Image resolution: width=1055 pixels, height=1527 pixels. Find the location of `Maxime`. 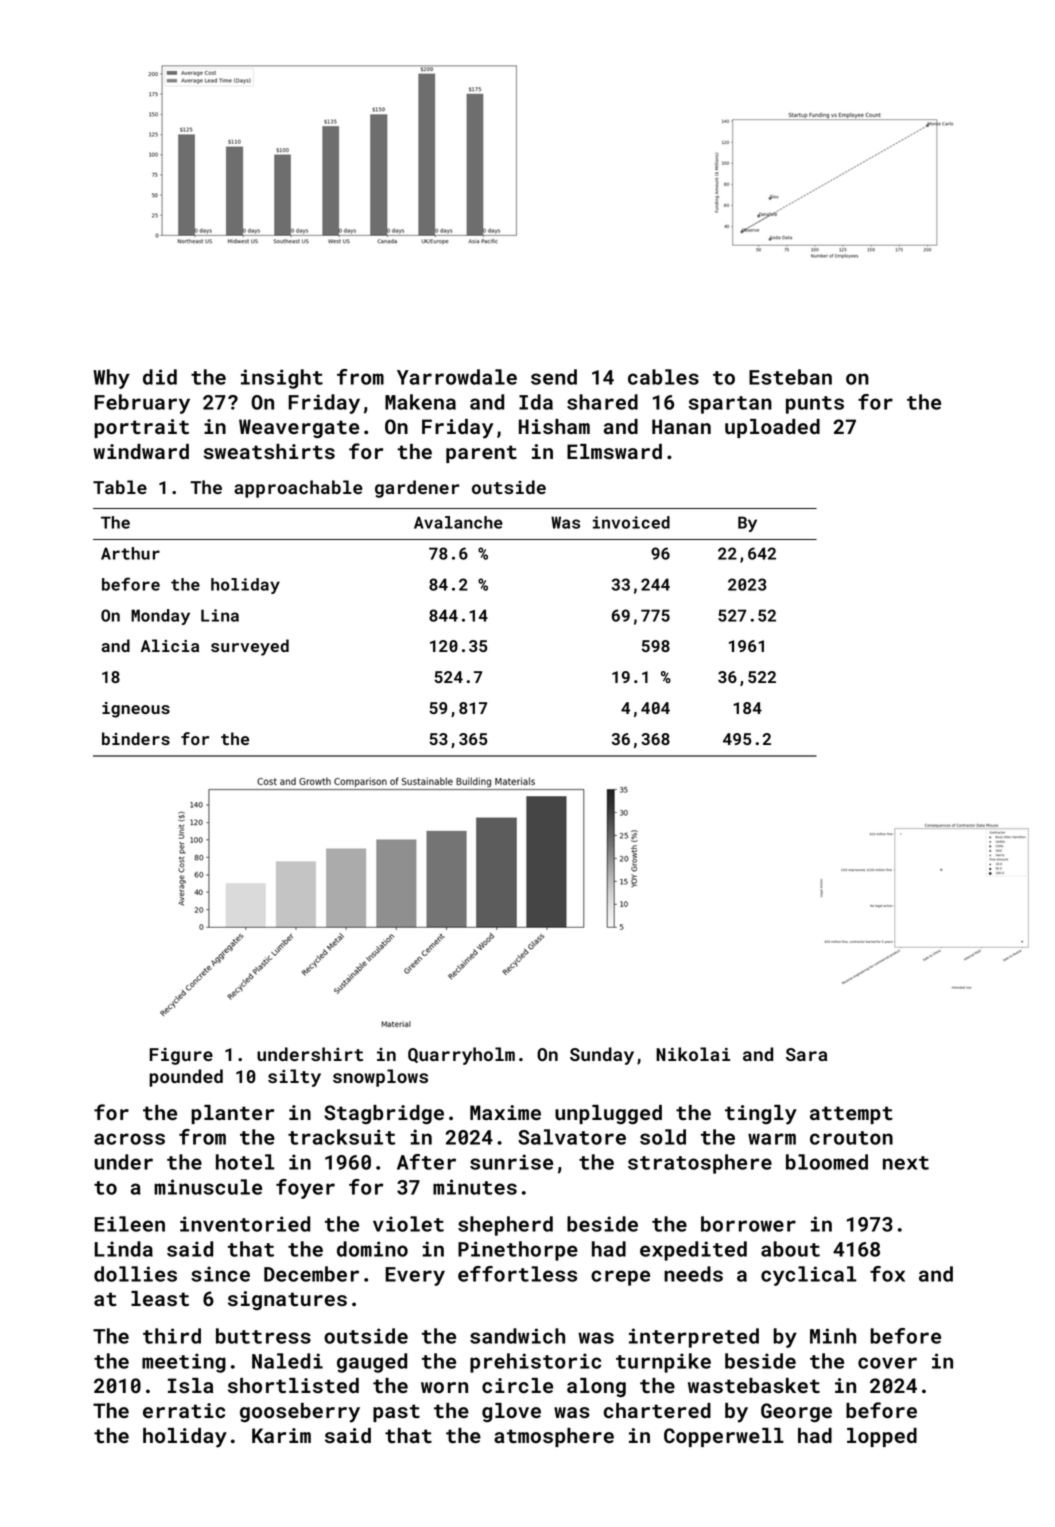

Maxime is located at coordinates (505, 1112).
